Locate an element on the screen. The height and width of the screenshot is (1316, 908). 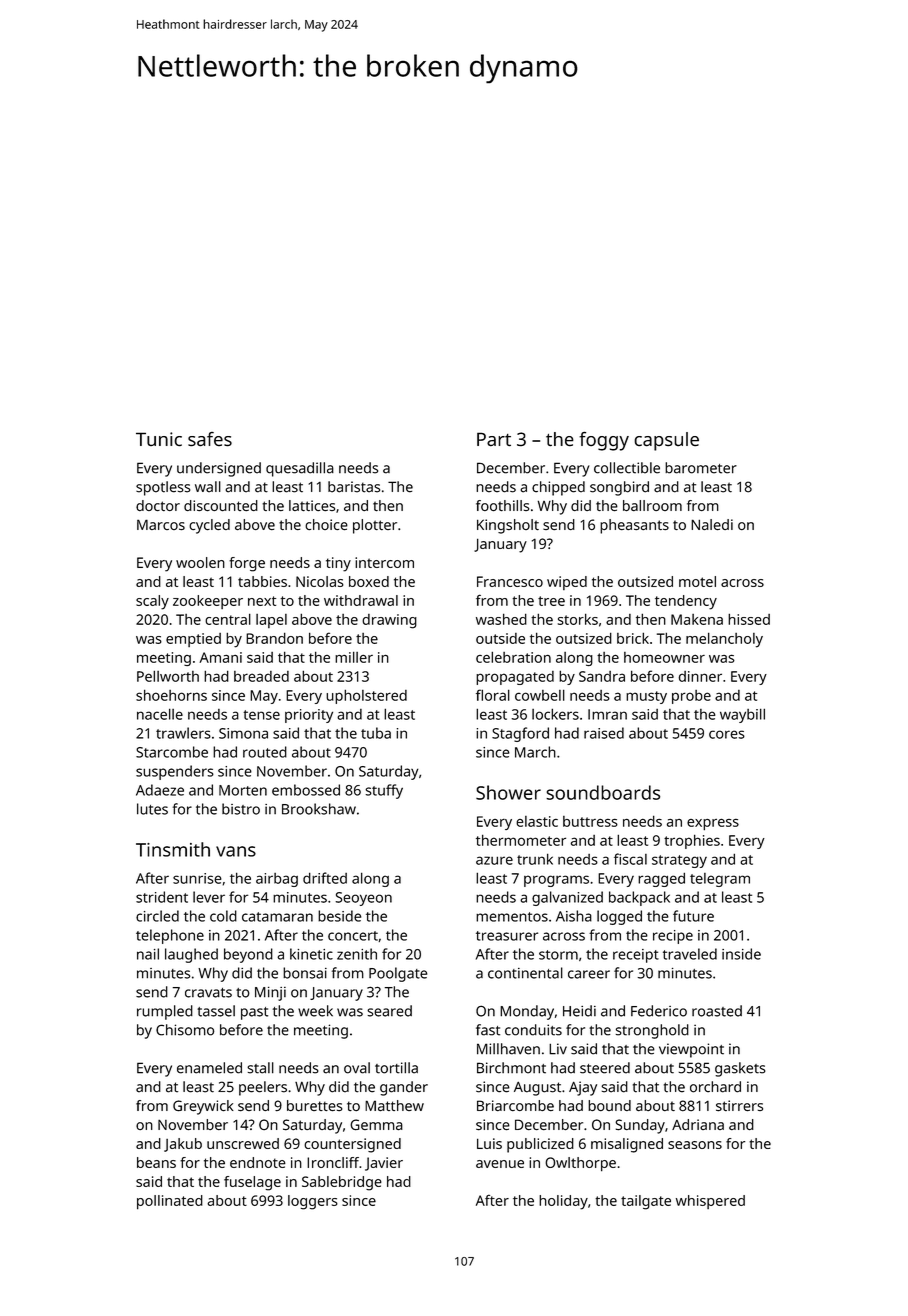
suspenders is located at coordinates (175, 772).
